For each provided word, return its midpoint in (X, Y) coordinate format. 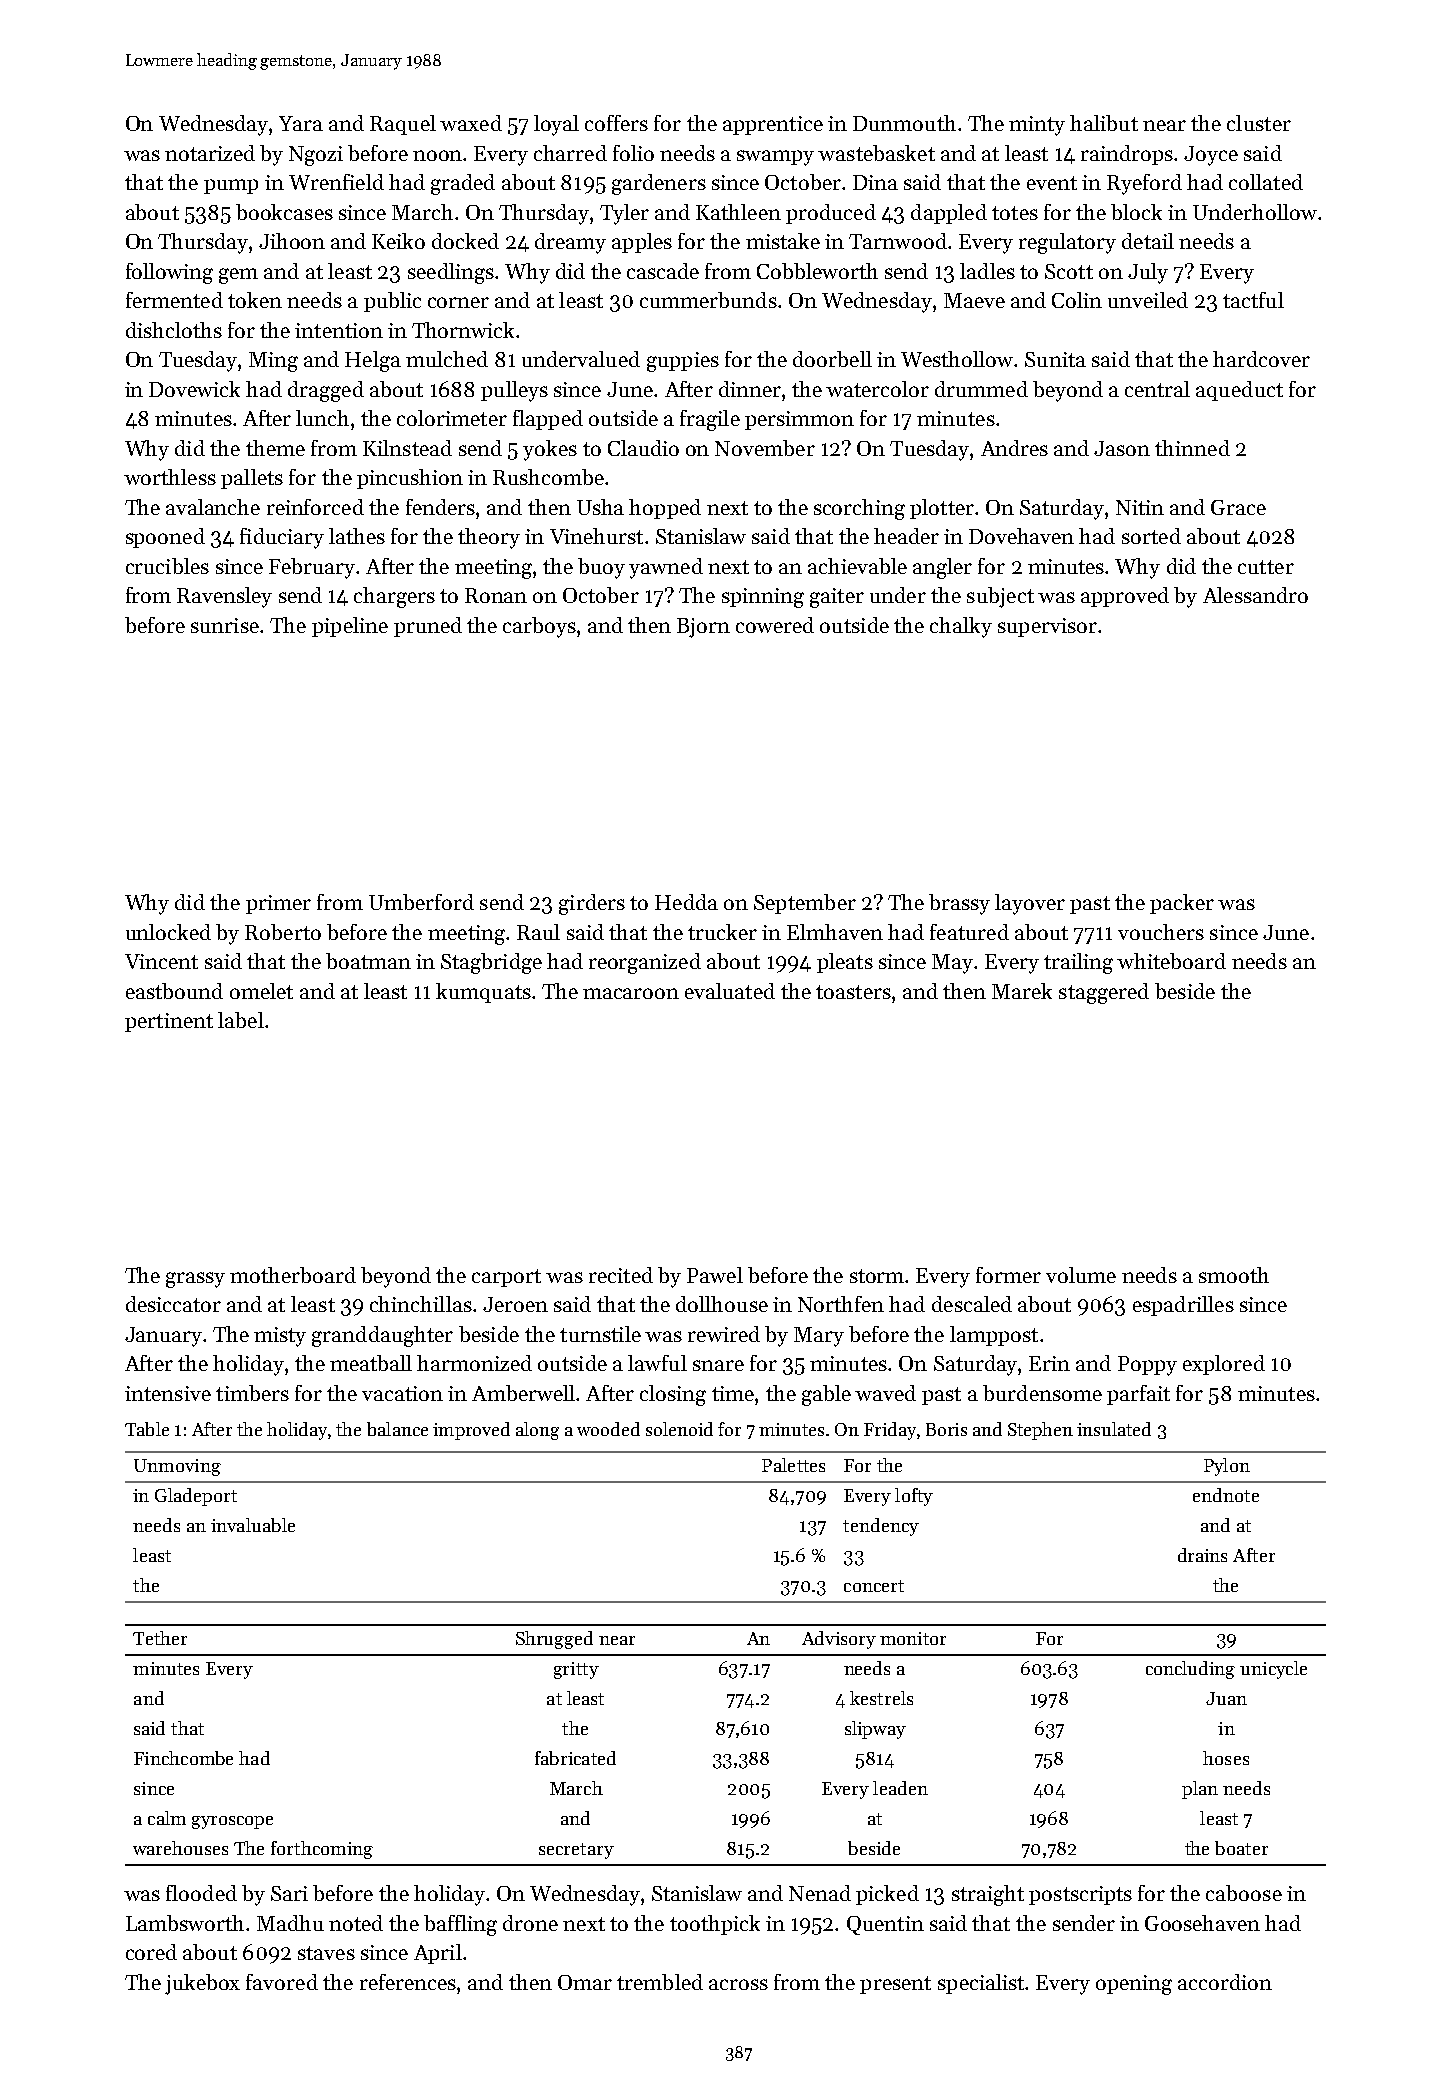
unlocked (168, 932)
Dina (875, 182)
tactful (1253, 300)
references (408, 1982)
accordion (1225, 1982)
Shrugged (554, 1640)
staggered (1104, 993)
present (895, 1985)
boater (1241, 1848)
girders (592, 904)
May (952, 964)
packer (1182, 904)
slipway (875, 1730)
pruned (428, 627)
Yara (301, 123)
